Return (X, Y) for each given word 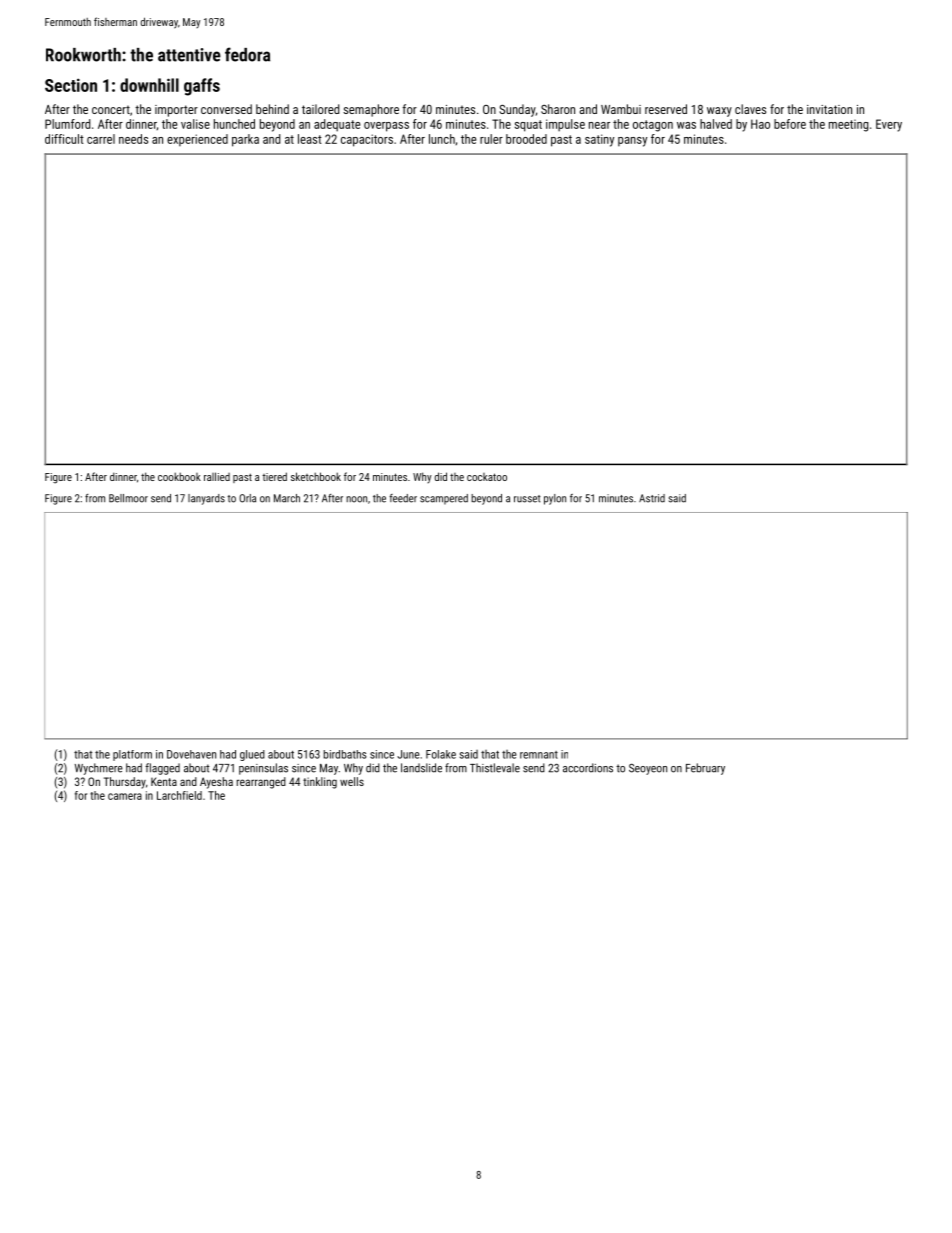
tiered (274, 476)
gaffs (202, 87)
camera (125, 796)
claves (750, 109)
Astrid (652, 498)
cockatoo (487, 477)
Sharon (558, 109)
